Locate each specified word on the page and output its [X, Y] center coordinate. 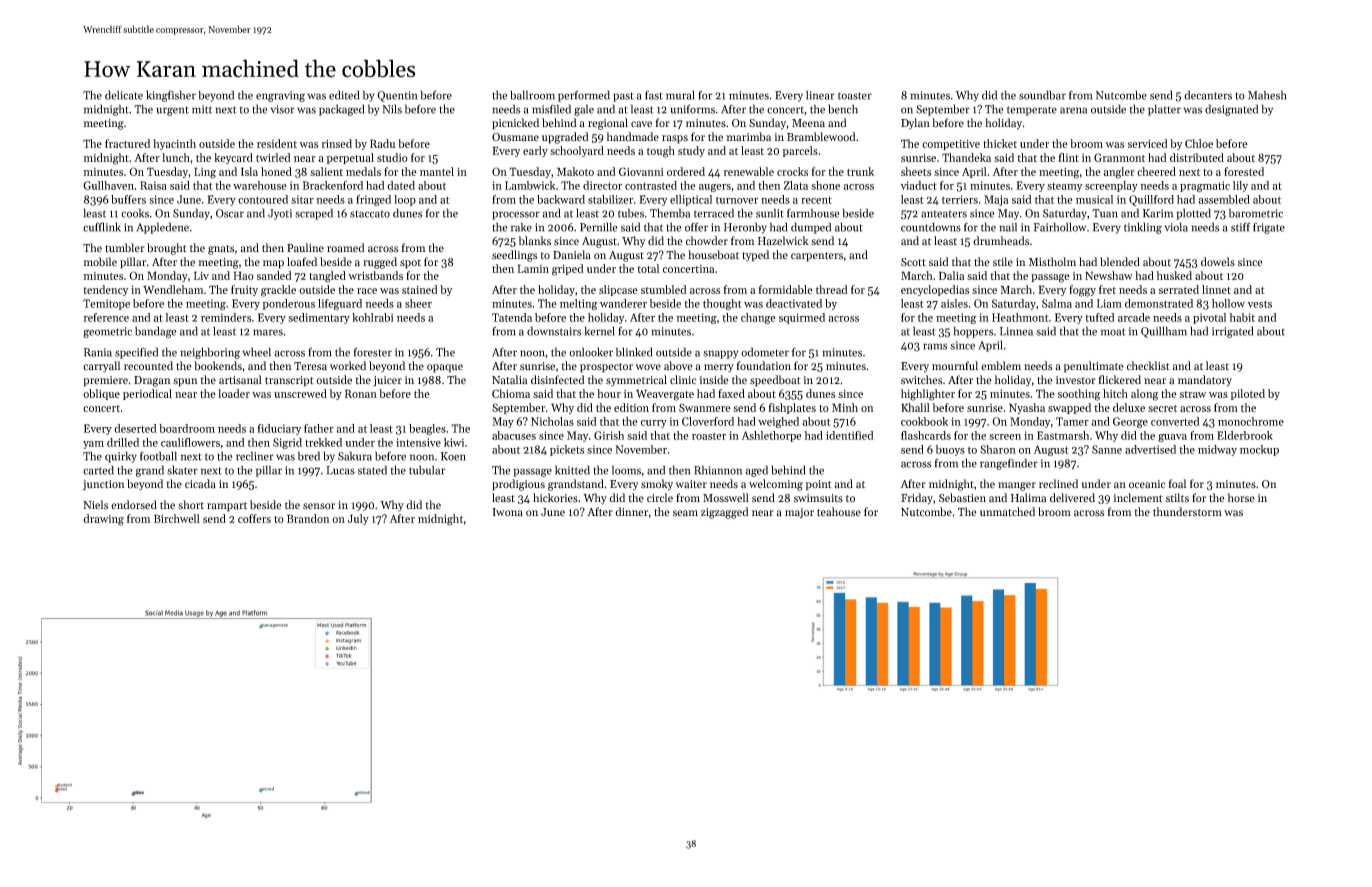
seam [685, 513]
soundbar [1042, 95]
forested [1244, 171]
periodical [147, 394]
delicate [124, 95]
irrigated [1232, 332]
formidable [786, 289]
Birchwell [177, 518]
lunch [176, 157]
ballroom [532, 95]
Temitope [106, 304]
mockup [1259, 450]
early [535, 151]
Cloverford [708, 421]
